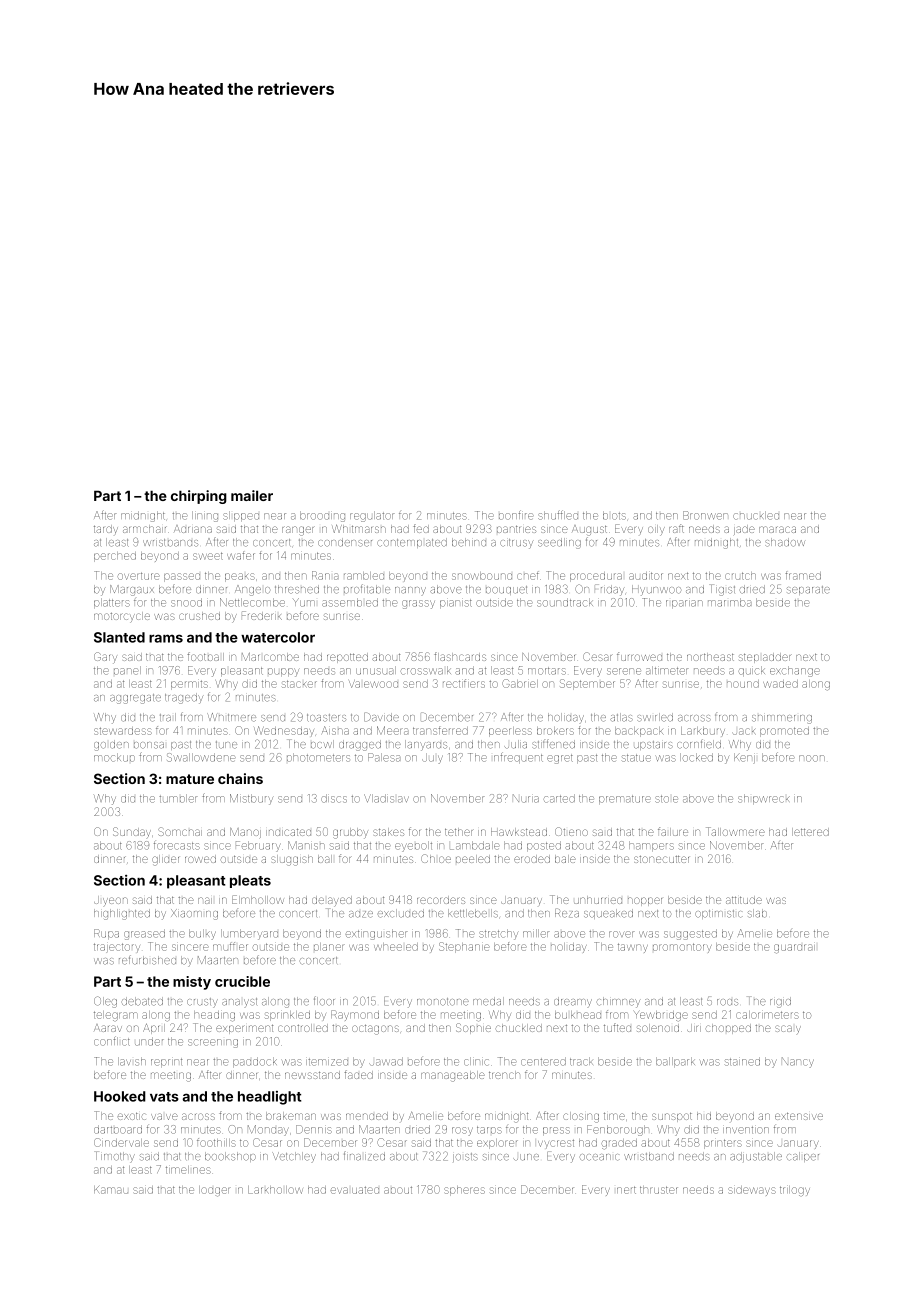 The height and width of the screenshot is (1308, 924). I want to click on auditor, so click(646, 576).
